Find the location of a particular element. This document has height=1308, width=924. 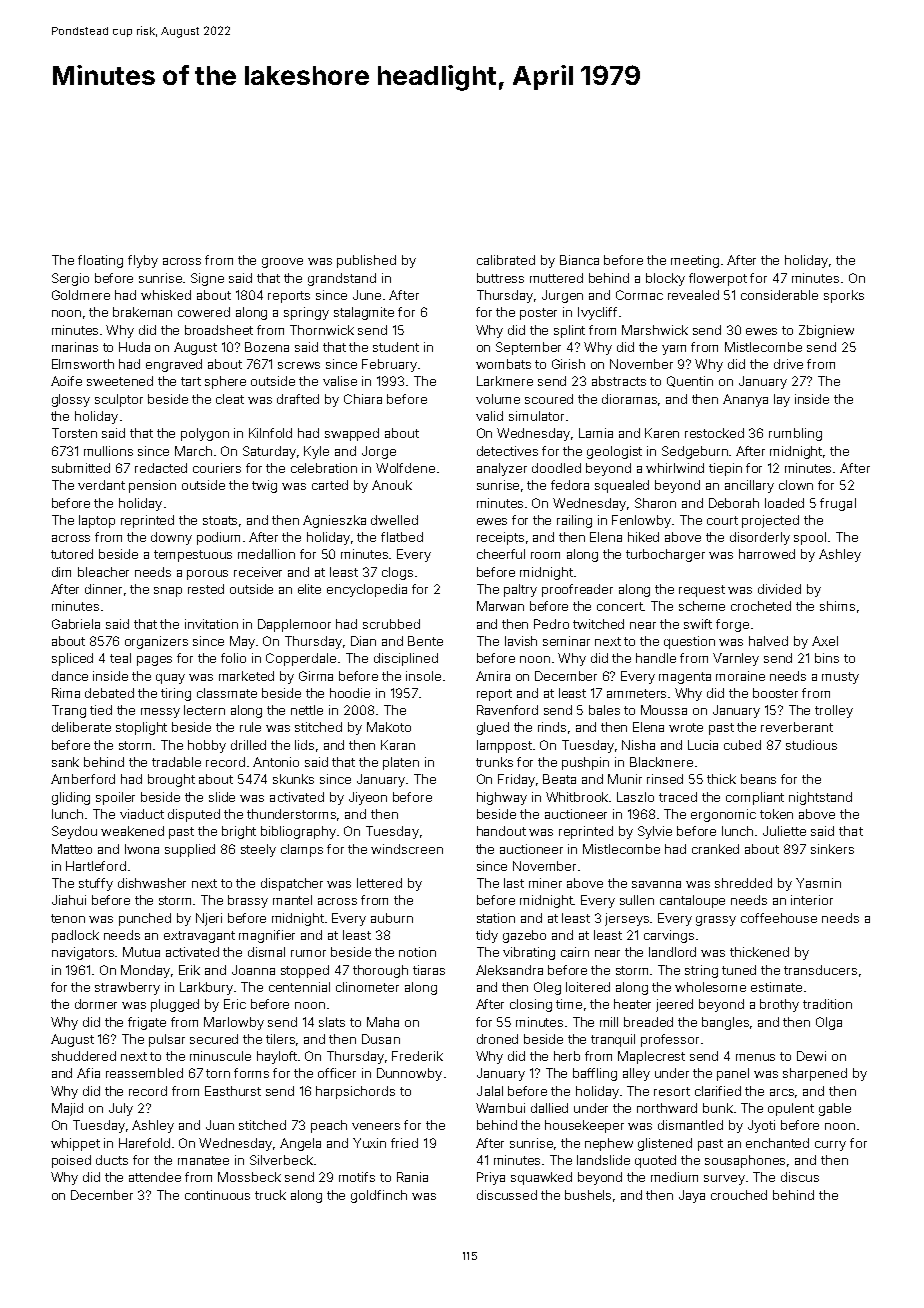

Bianca is located at coordinates (579, 260).
